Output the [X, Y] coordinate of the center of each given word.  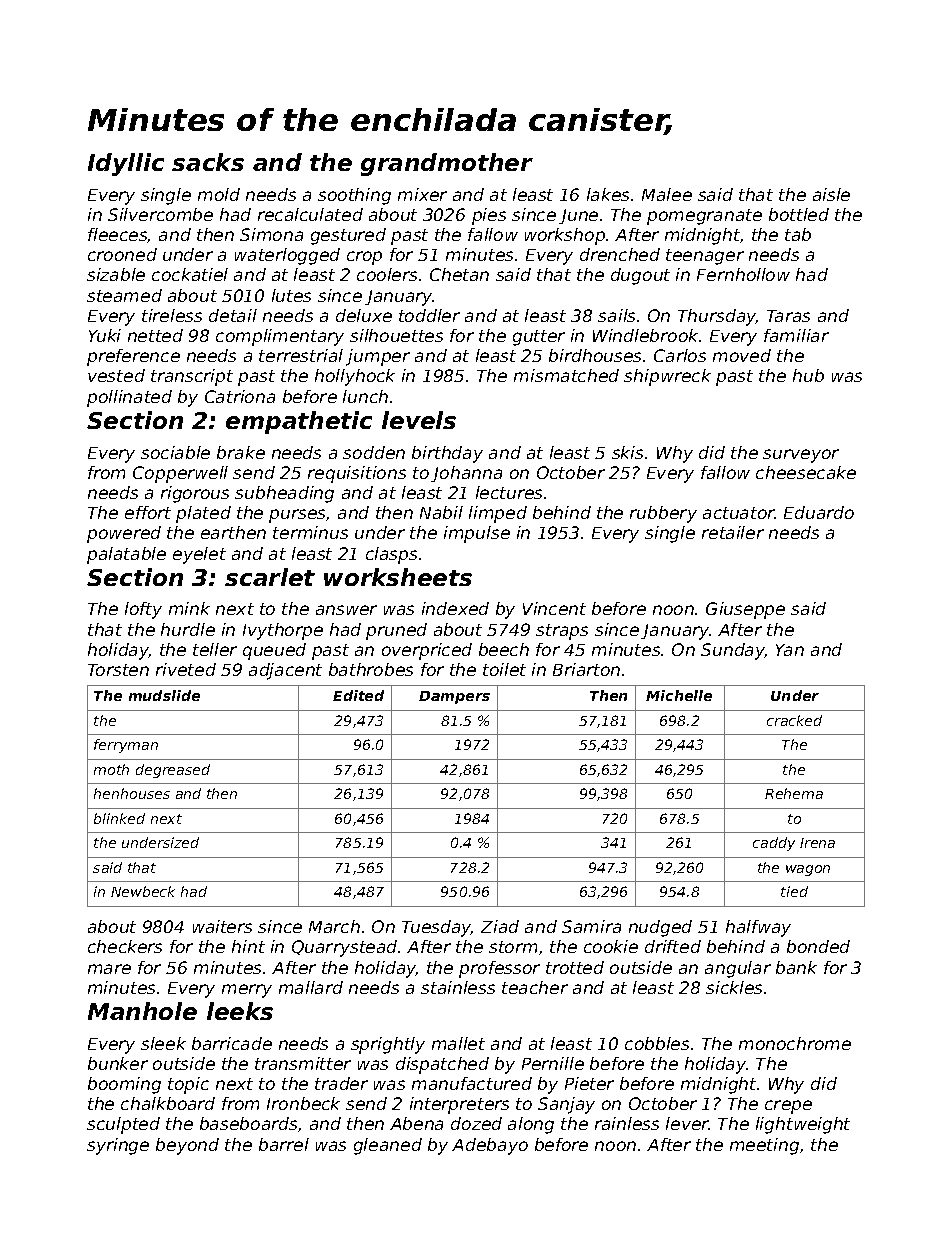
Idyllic [126, 164]
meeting [764, 1146]
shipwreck [667, 377]
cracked [794, 720]
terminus [310, 532]
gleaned [388, 1146]
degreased [173, 771]
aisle [831, 194]
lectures [509, 492]
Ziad [500, 926]
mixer [422, 194]
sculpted [123, 1125]
